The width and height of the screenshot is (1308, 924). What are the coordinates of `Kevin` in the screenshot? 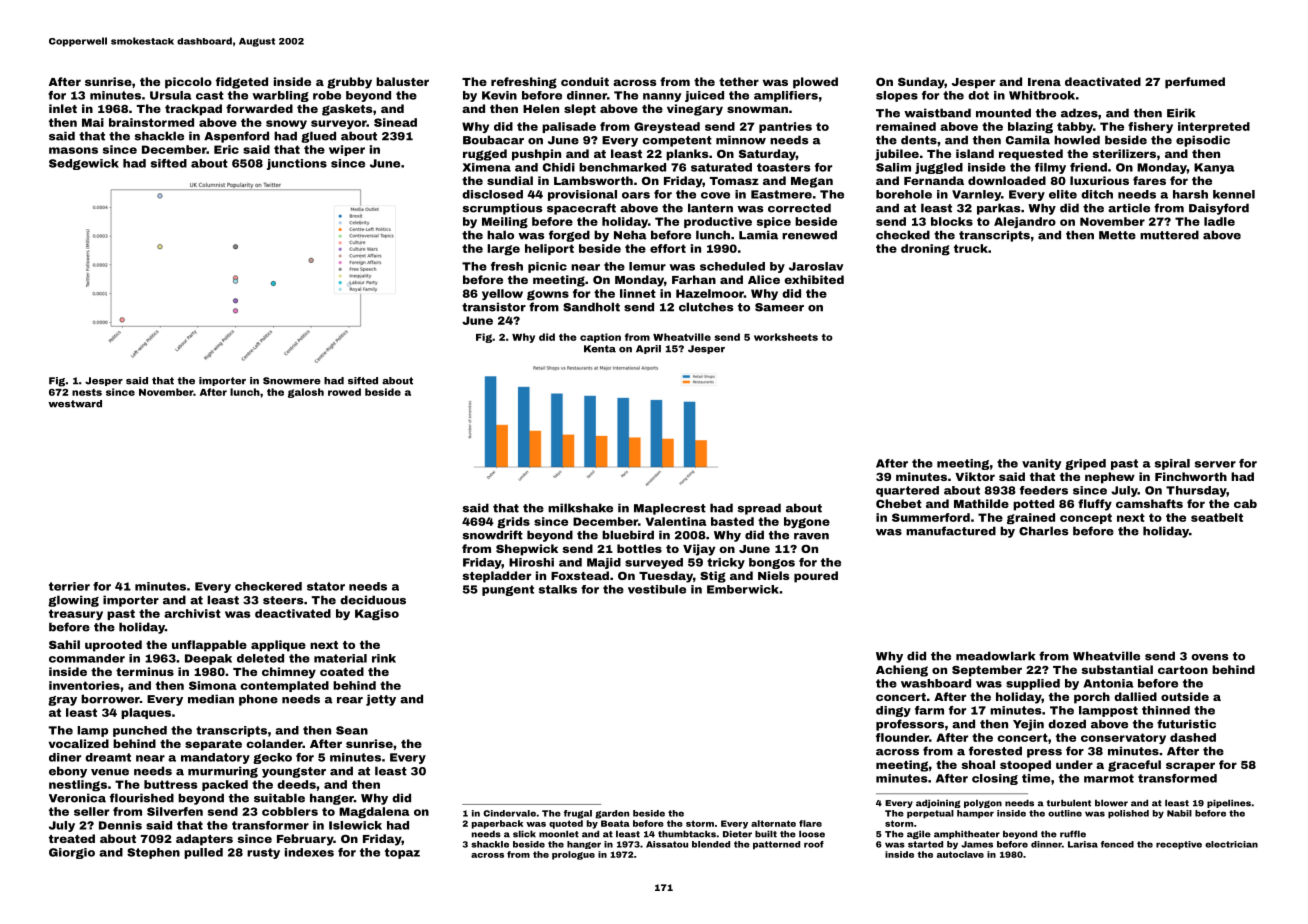 It's located at (499, 95).
